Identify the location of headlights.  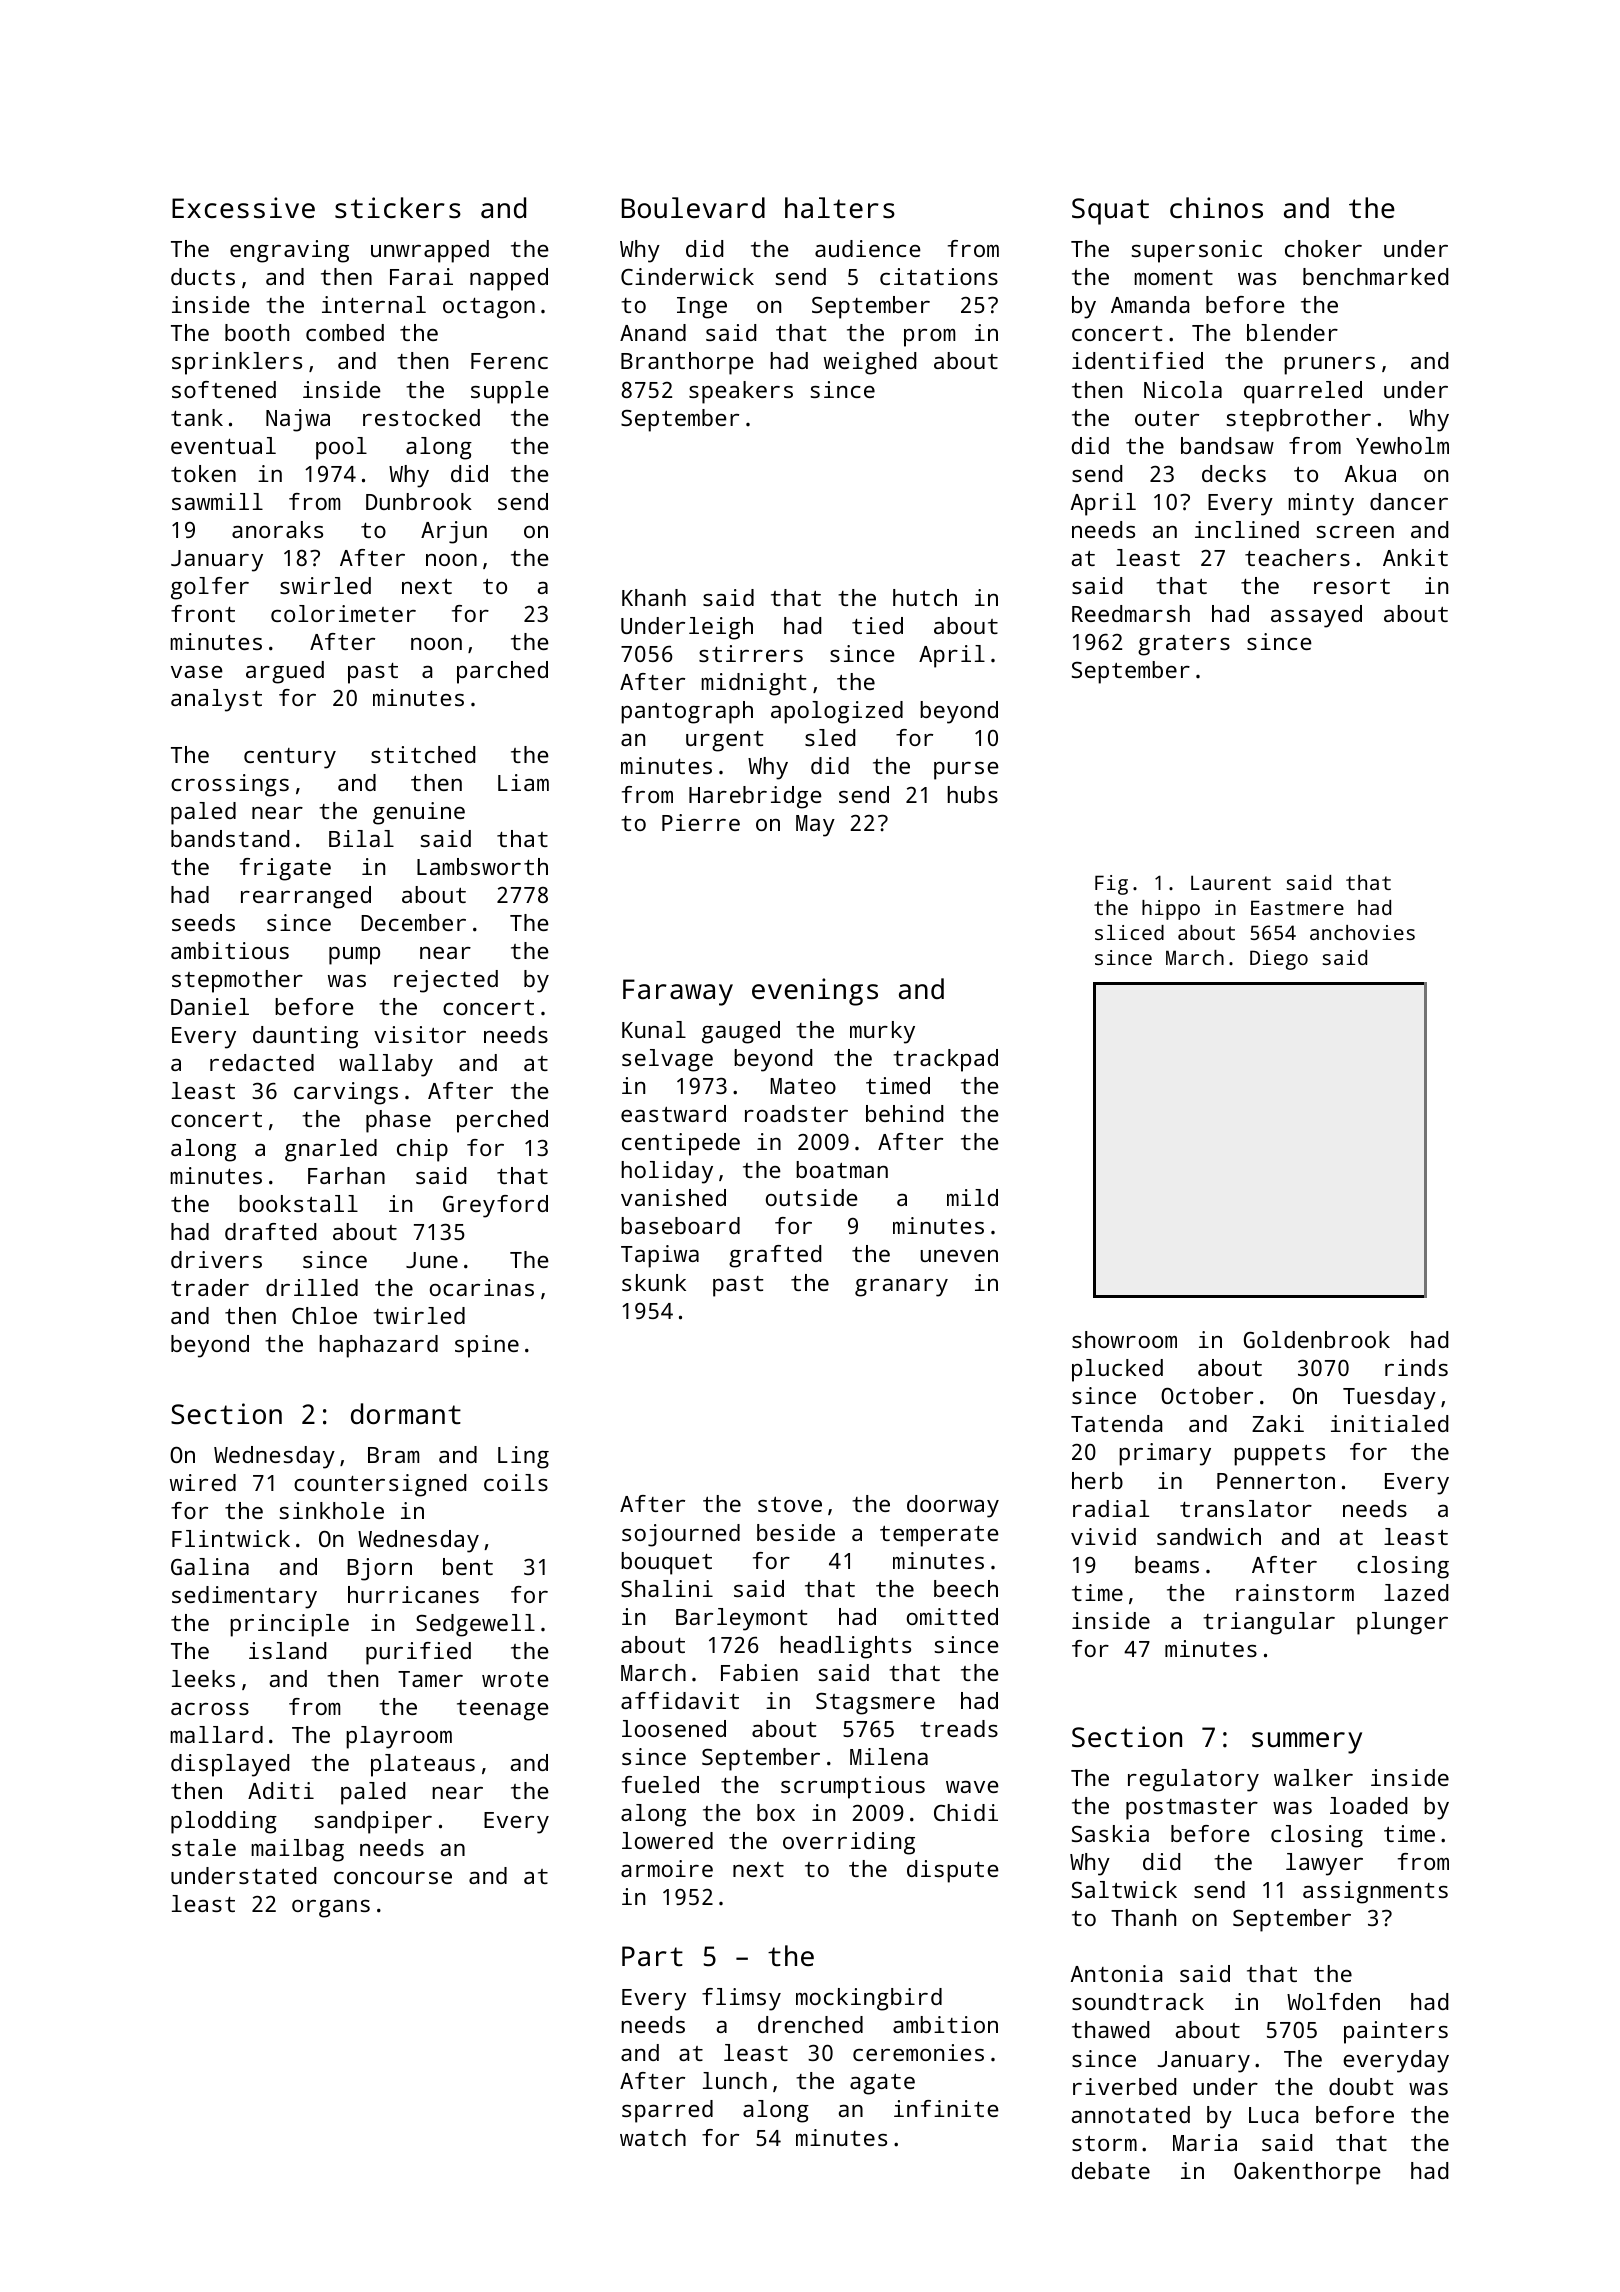
(845, 1647).
